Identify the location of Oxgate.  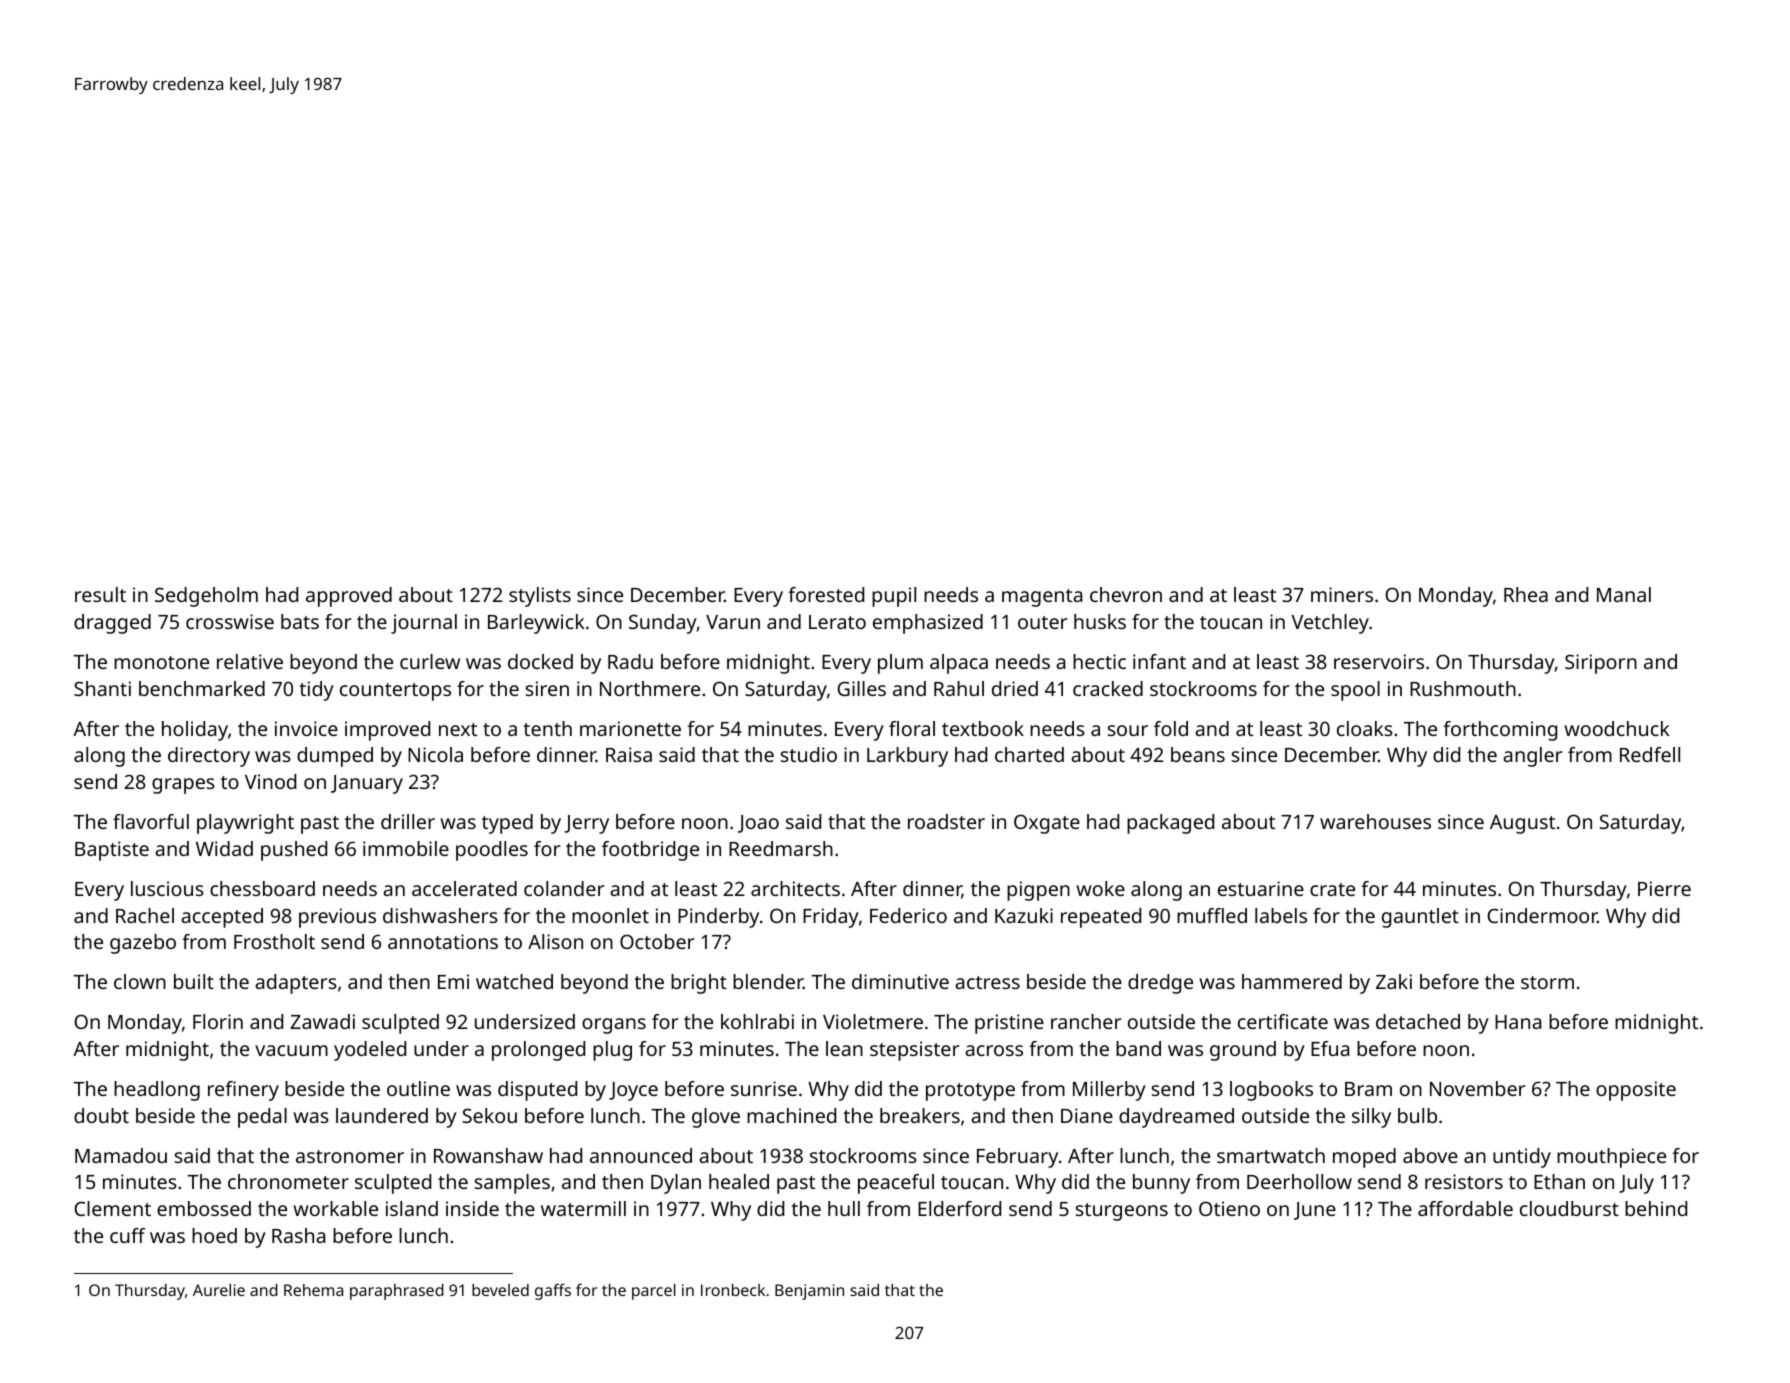
(1047, 824).
